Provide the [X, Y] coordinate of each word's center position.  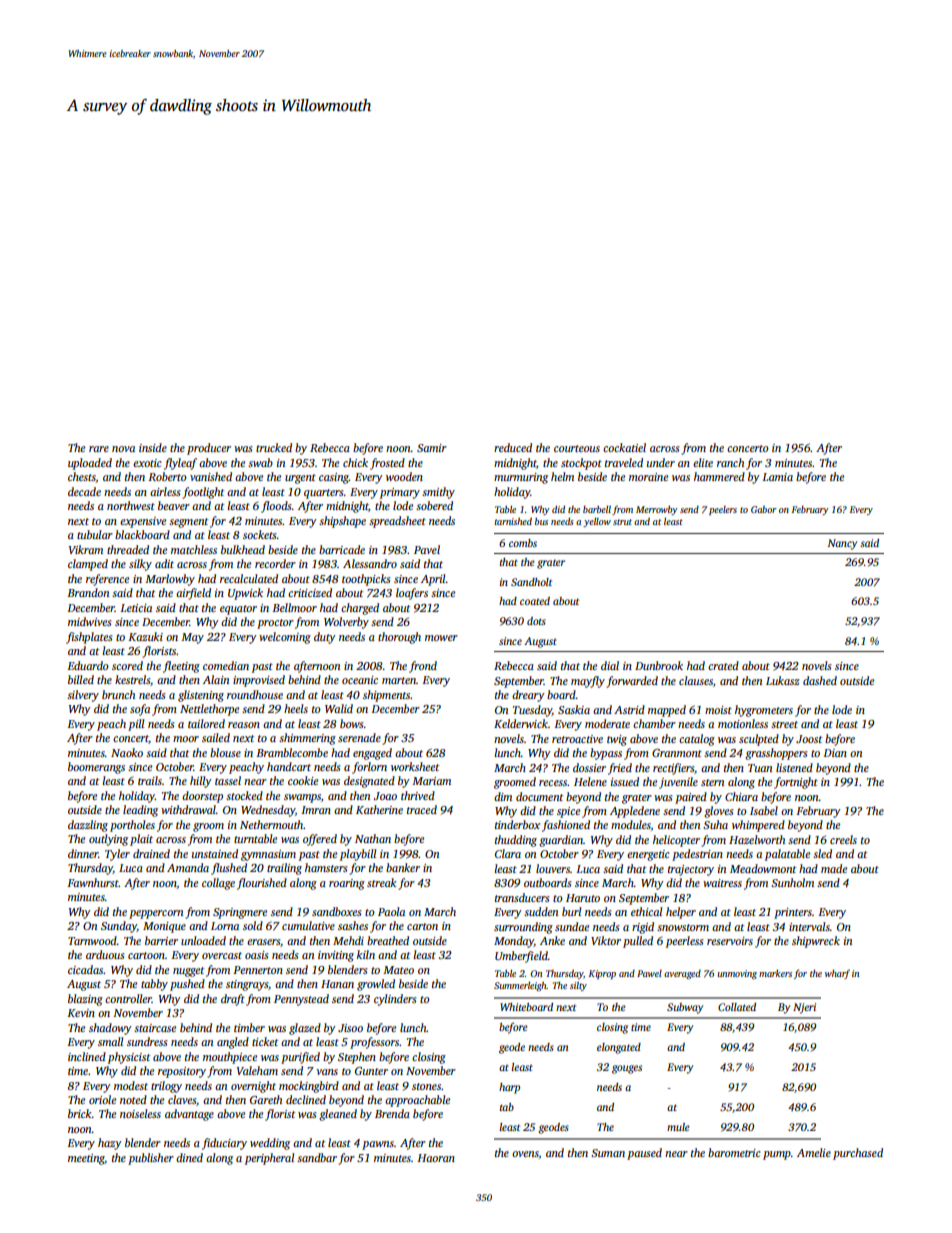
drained [151, 853]
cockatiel [624, 447]
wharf [837, 974]
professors [375, 1043]
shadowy [110, 1029]
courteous [577, 448]
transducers [522, 897]
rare [99, 449]
